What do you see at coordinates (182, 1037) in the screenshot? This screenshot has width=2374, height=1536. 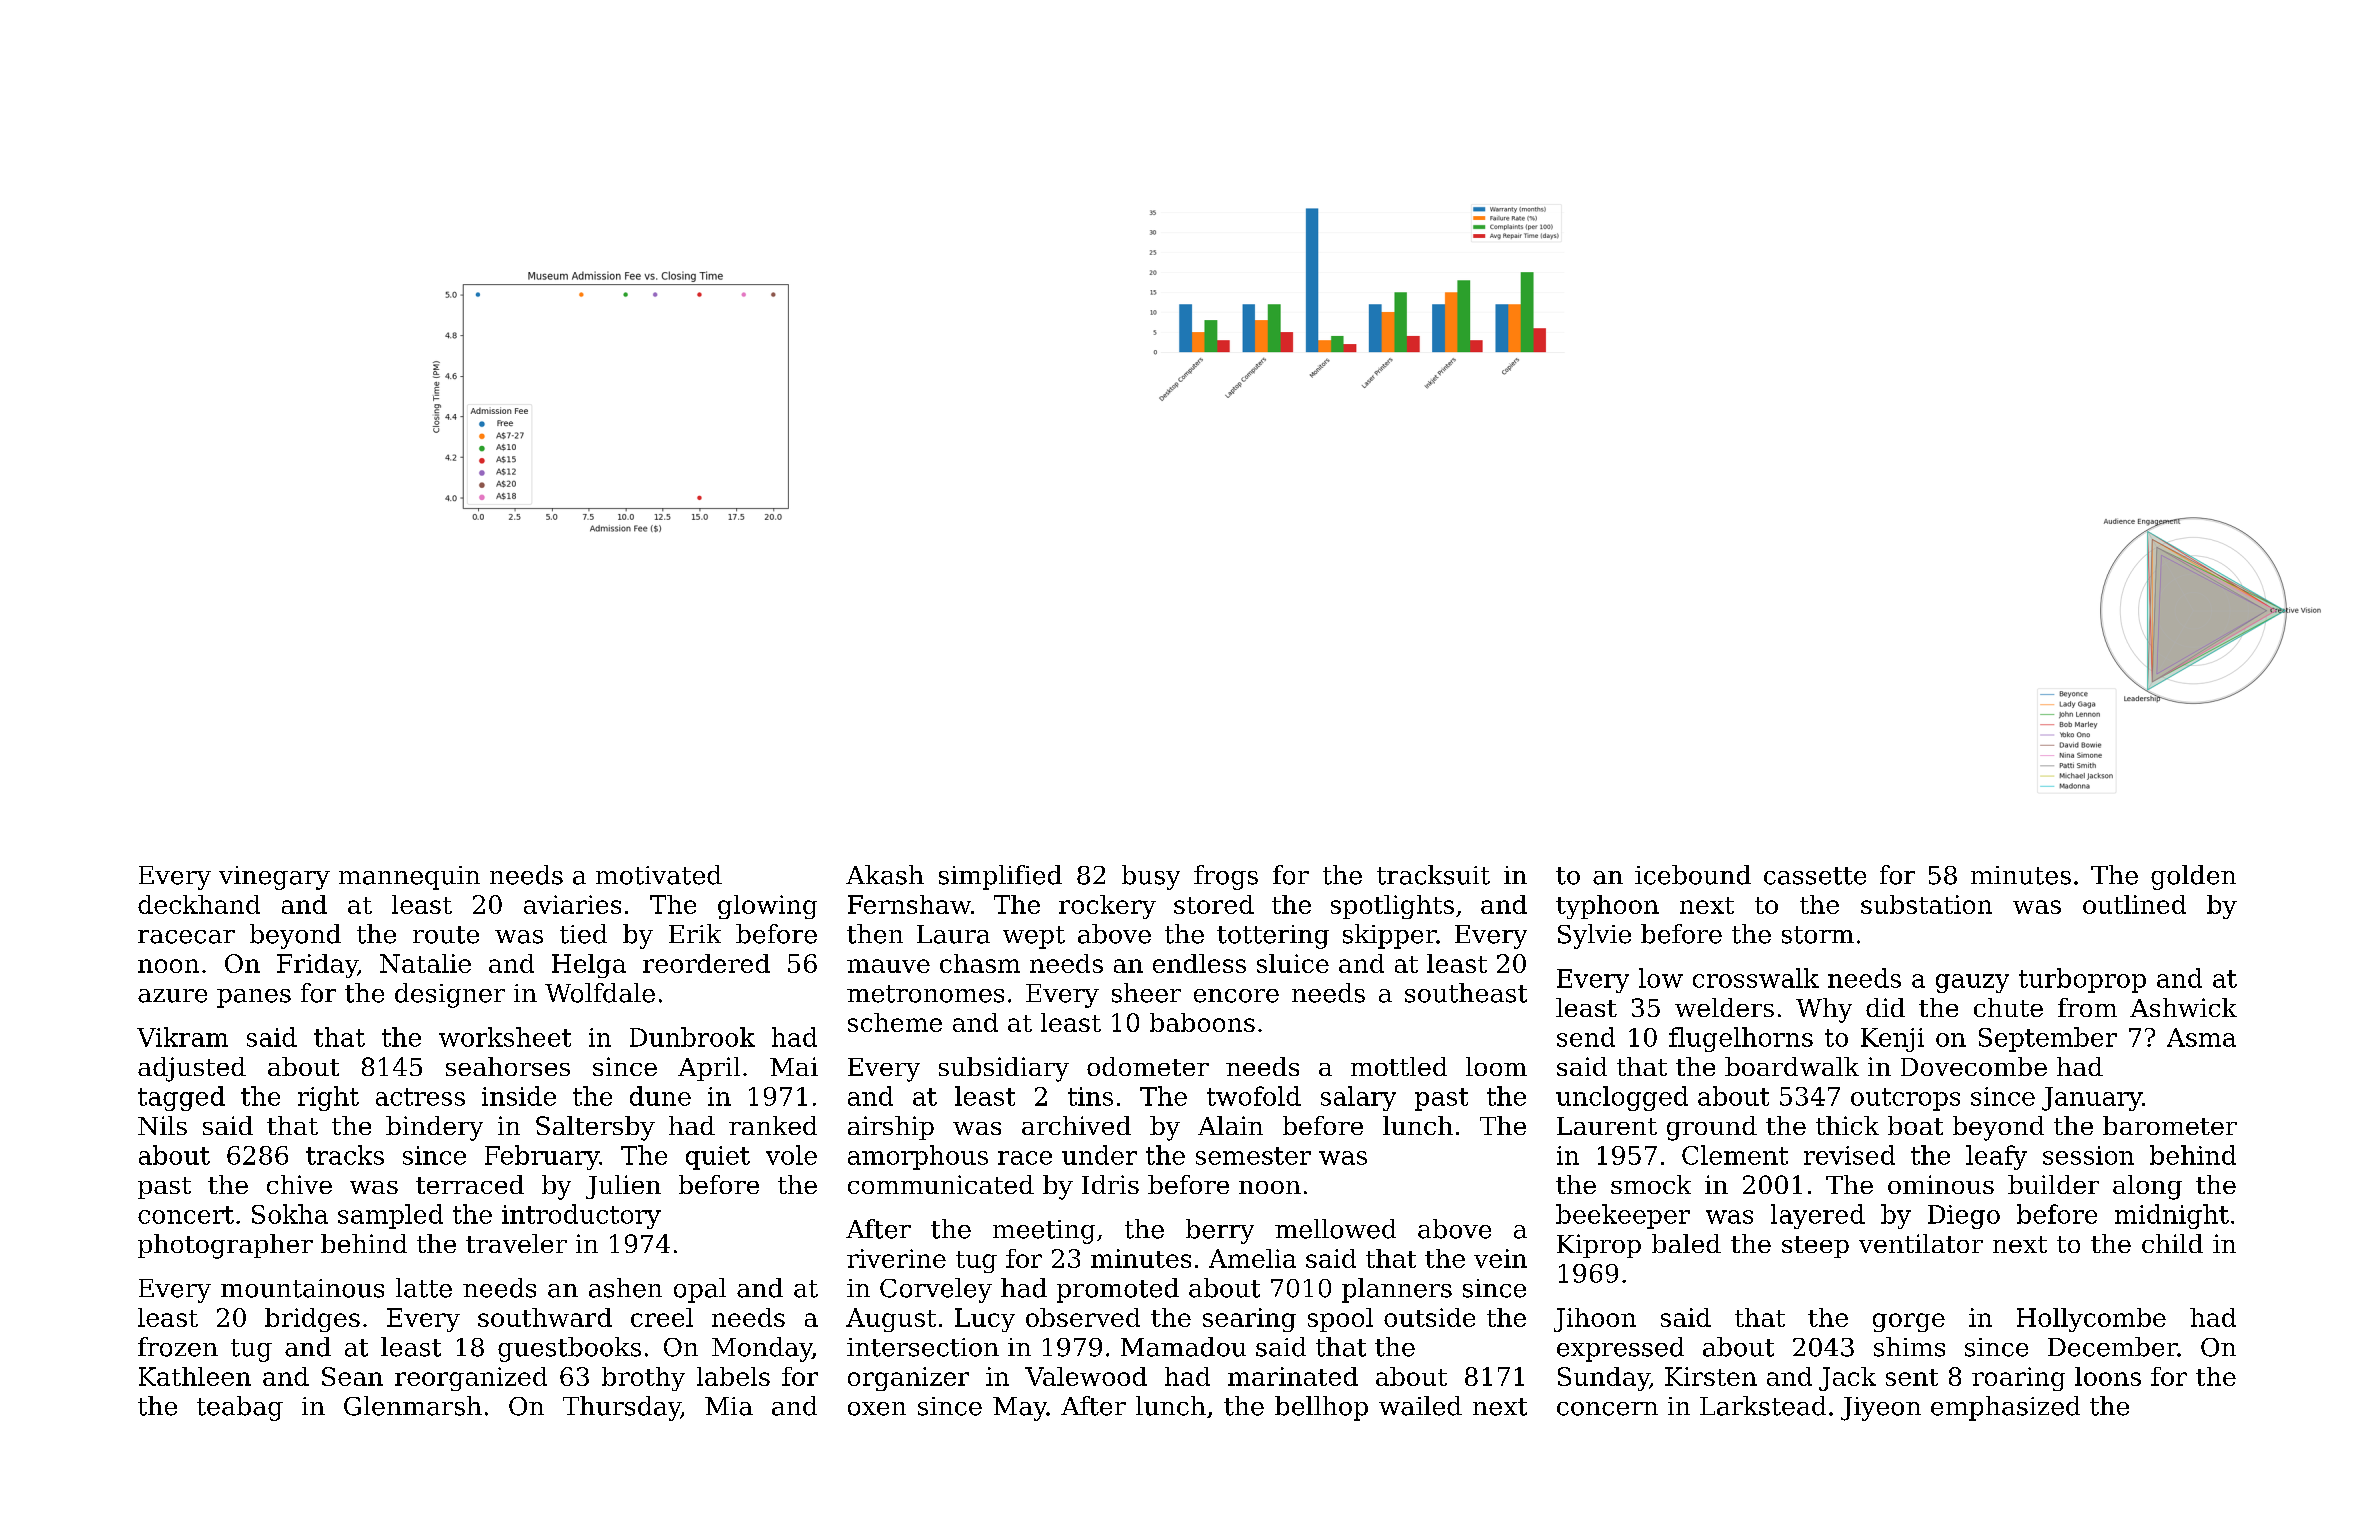 I see `Vikram` at bounding box center [182, 1037].
